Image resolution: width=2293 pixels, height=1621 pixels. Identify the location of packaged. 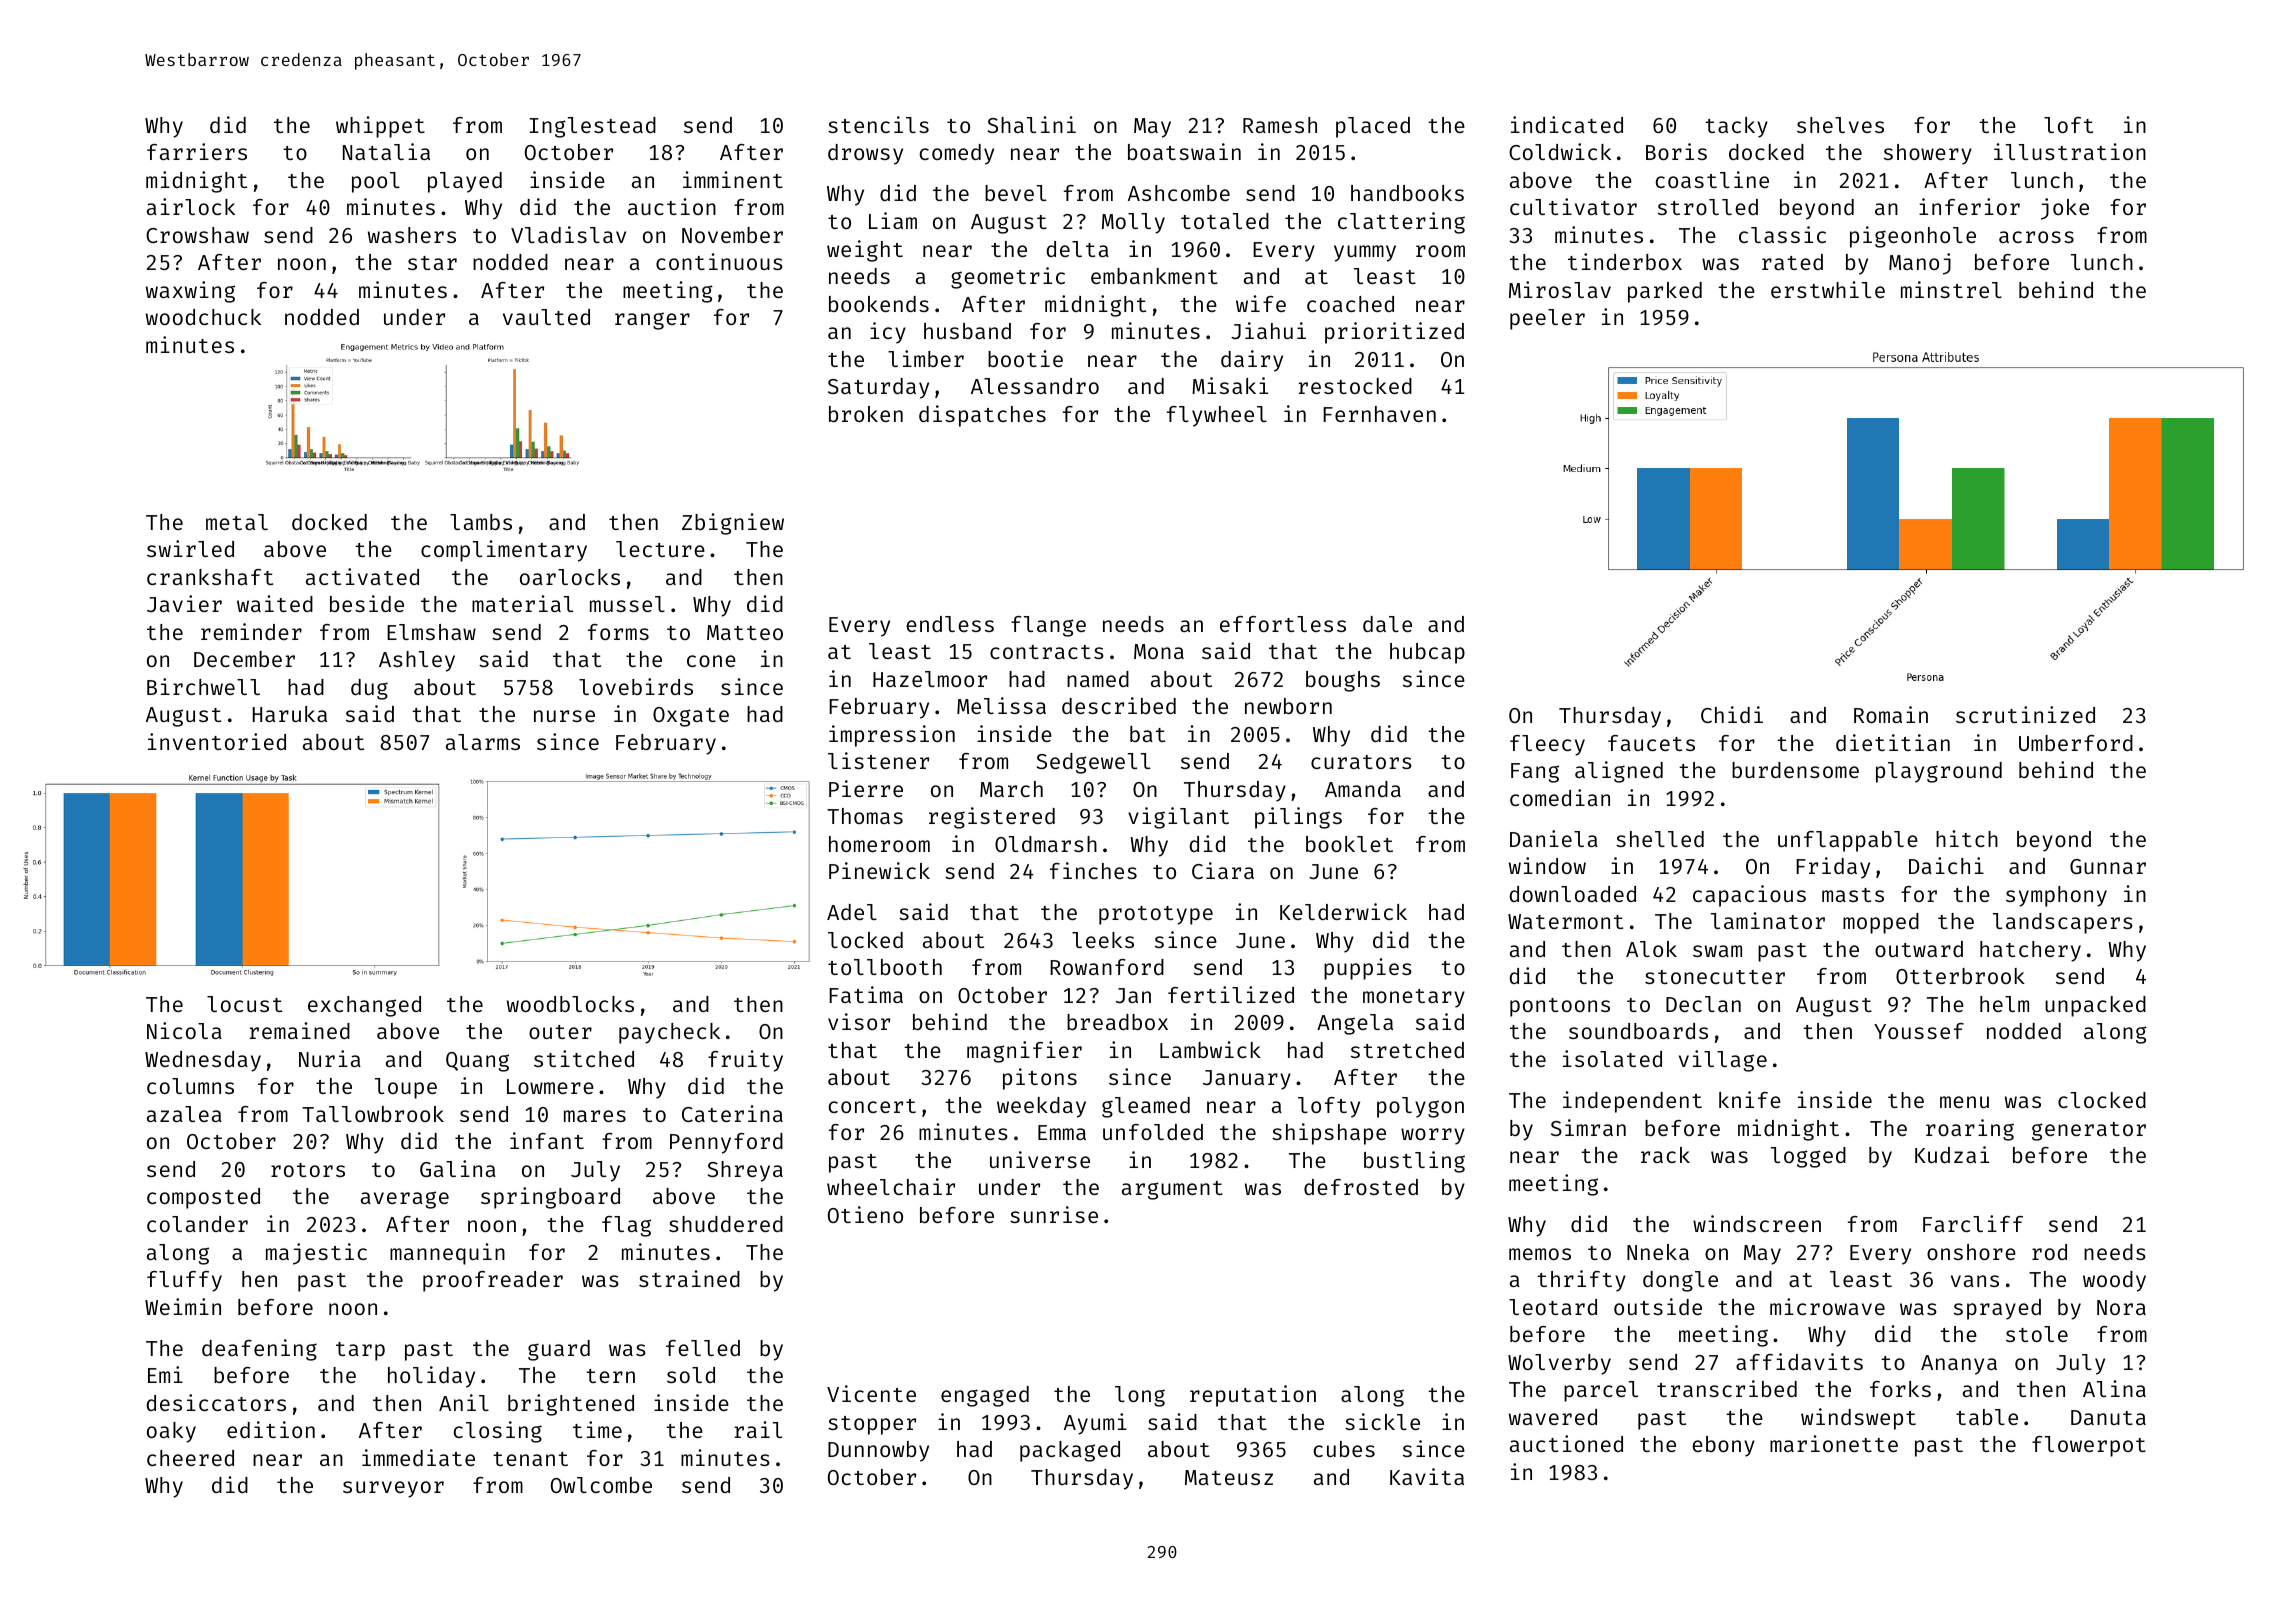
(1070, 1451).
